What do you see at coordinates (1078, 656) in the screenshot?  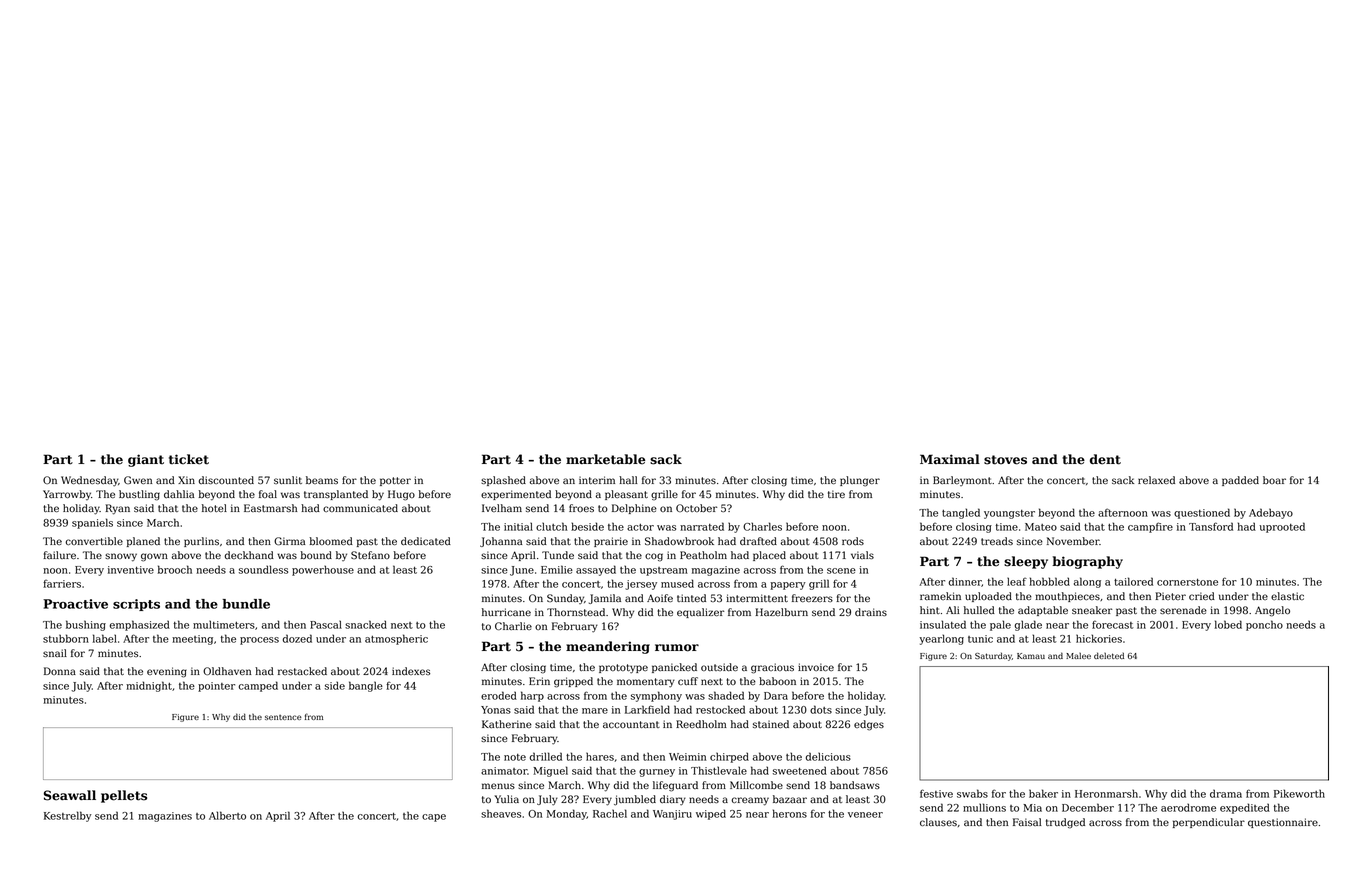 I see `Malee` at bounding box center [1078, 656].
